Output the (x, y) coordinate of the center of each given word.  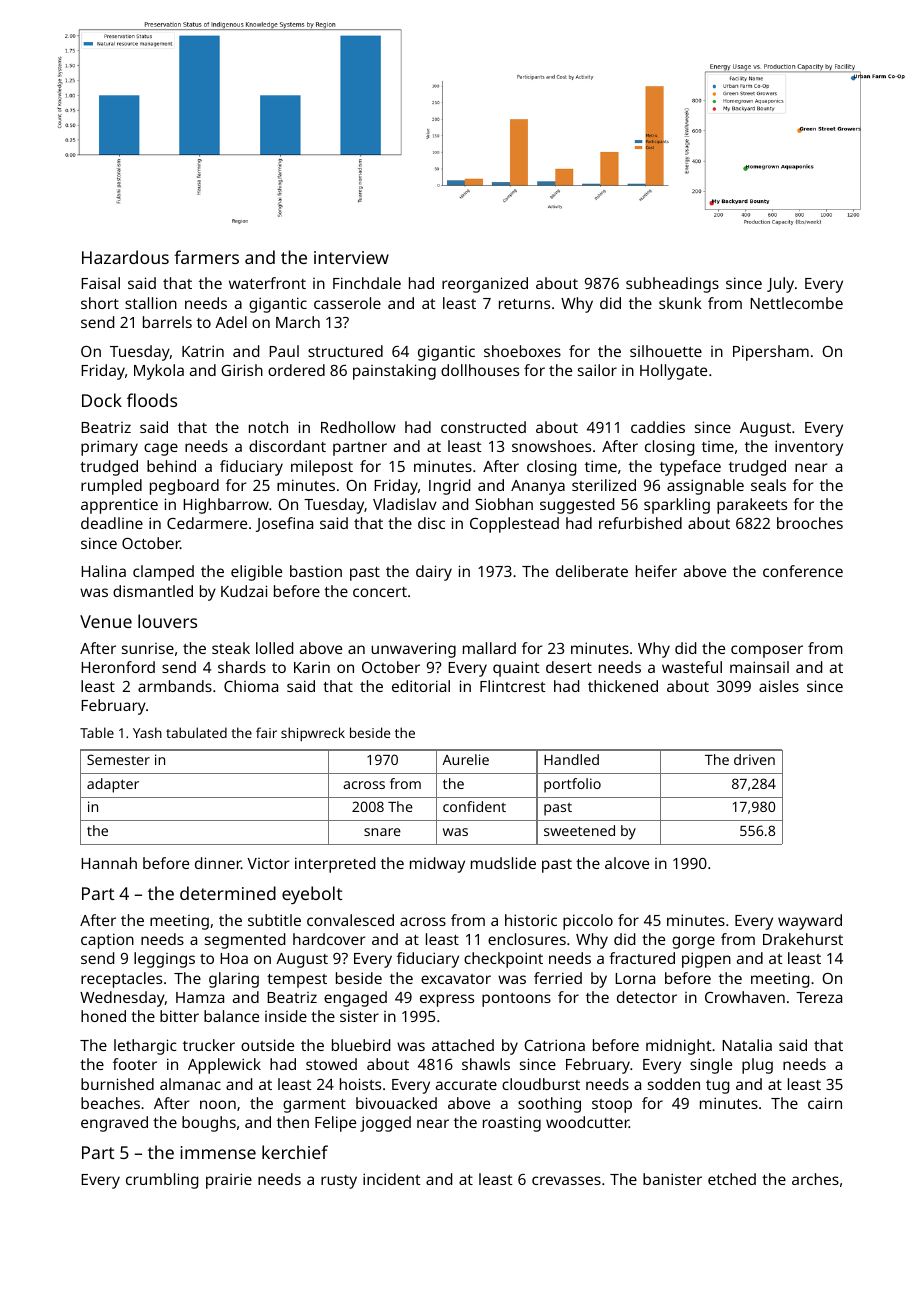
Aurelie (465, 759)
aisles (779, 686)
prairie (229, 1181)
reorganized (485, 285)
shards (242, 667)
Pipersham (771, 353)
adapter (113, 785)
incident (392, 1179)
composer (767, 651)
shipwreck (313, 734)
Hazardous (125, 257)
